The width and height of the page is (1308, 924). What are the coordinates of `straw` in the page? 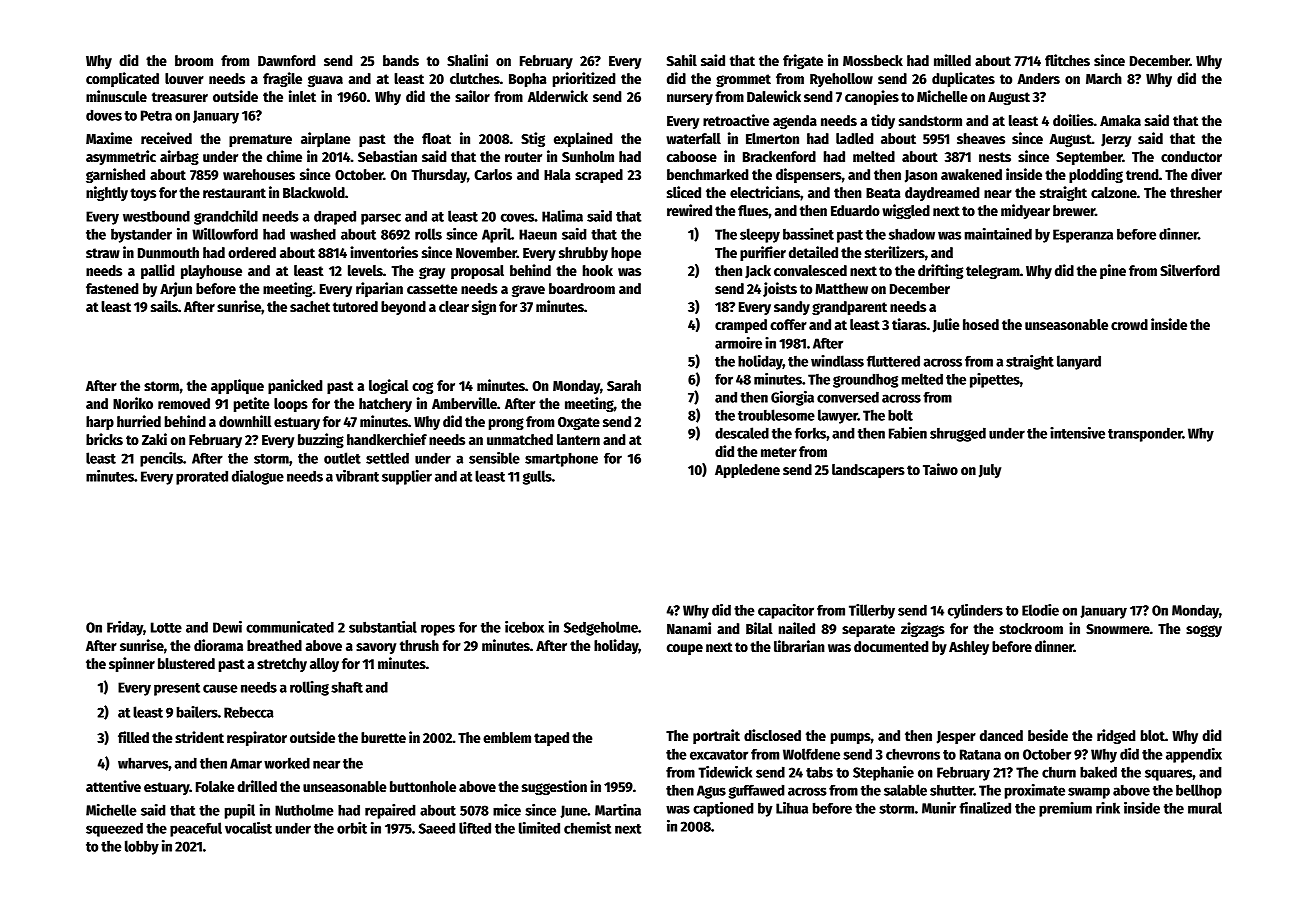 It's located at (103, 253).
